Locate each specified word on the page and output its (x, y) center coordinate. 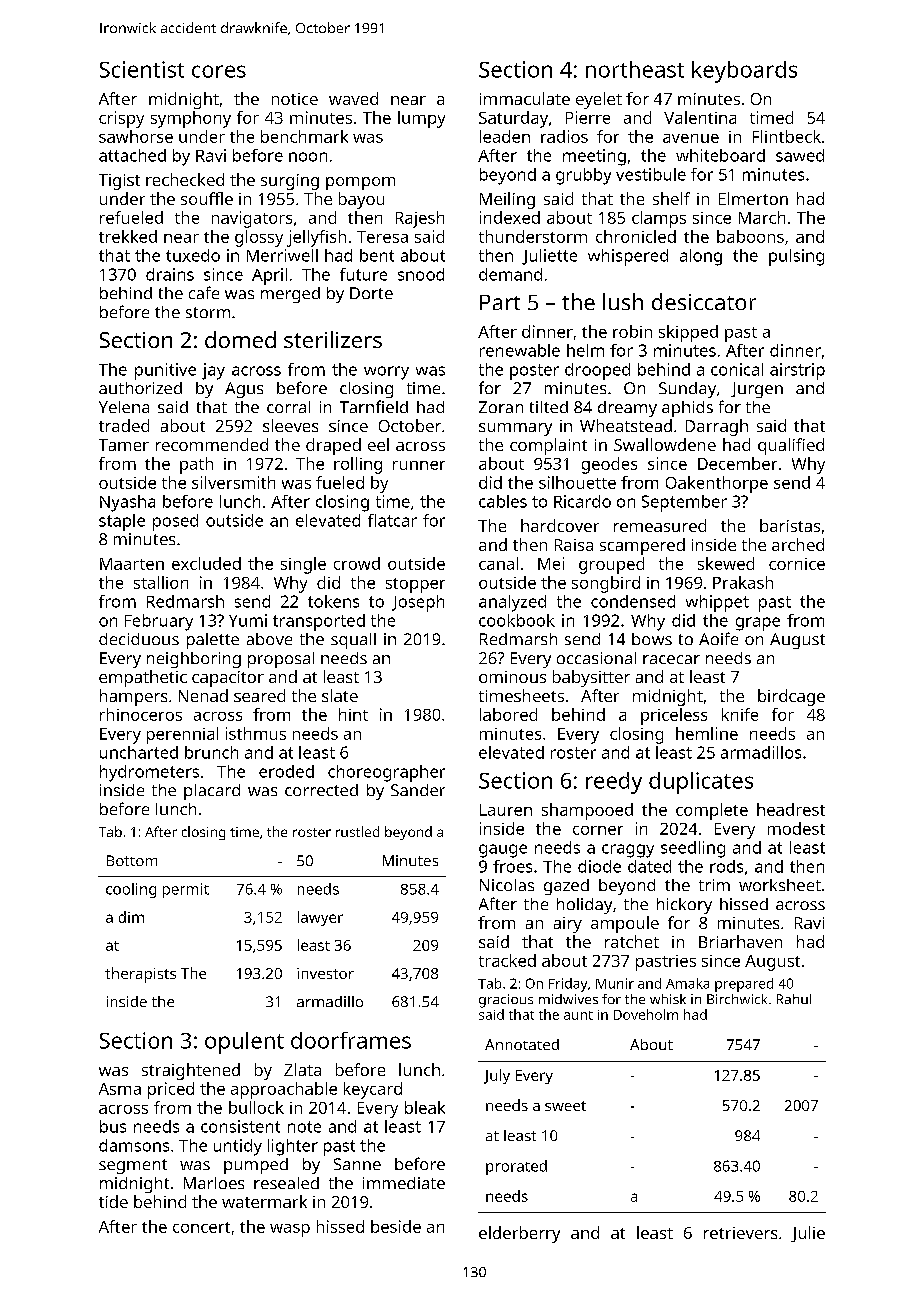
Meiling (507, 200)
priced (171, 1090)
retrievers (740, 1233)
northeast (635, 69)
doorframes (351, 1040)
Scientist (142, 69)
